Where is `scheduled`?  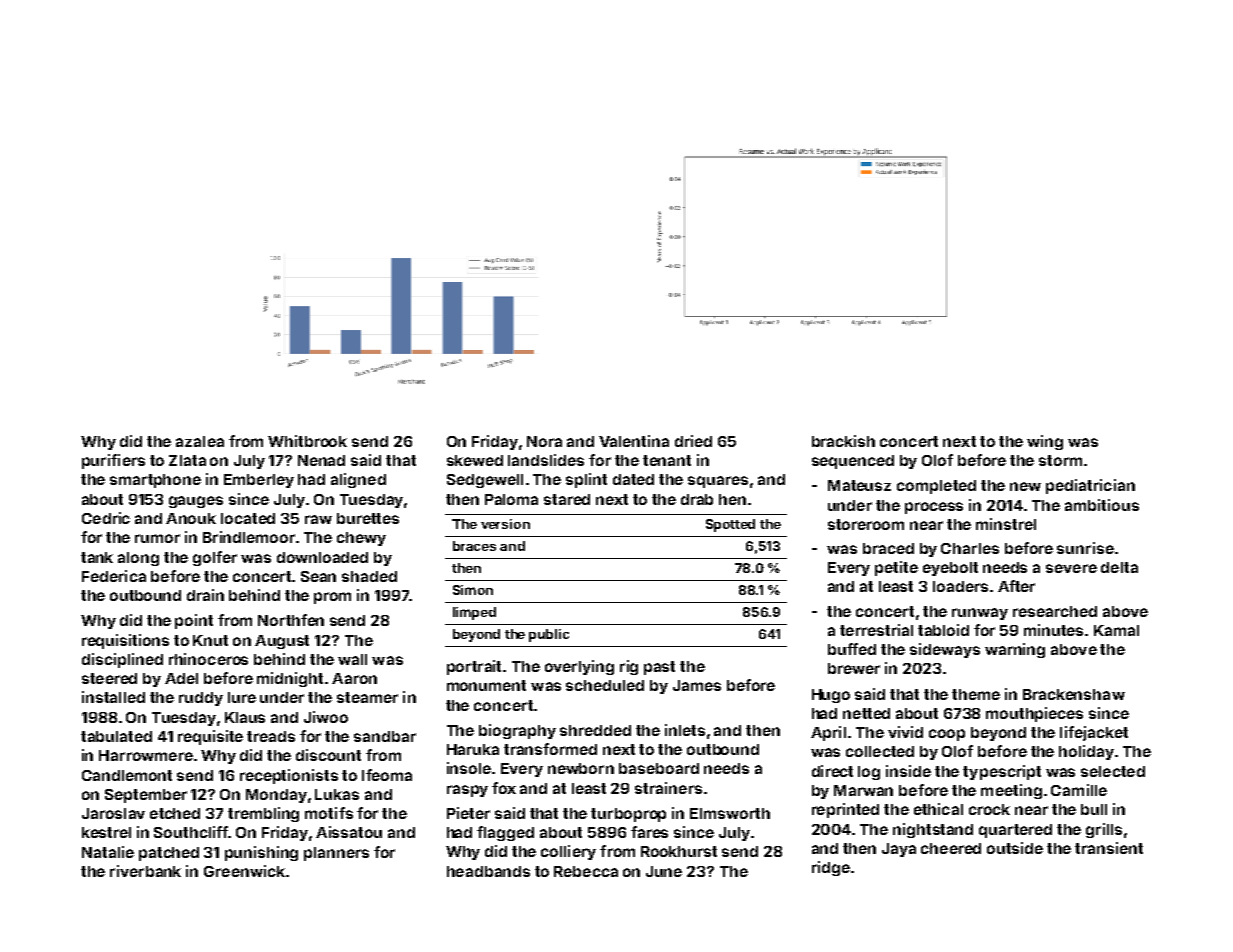 scheduled is located at coordinates (605, 685).
